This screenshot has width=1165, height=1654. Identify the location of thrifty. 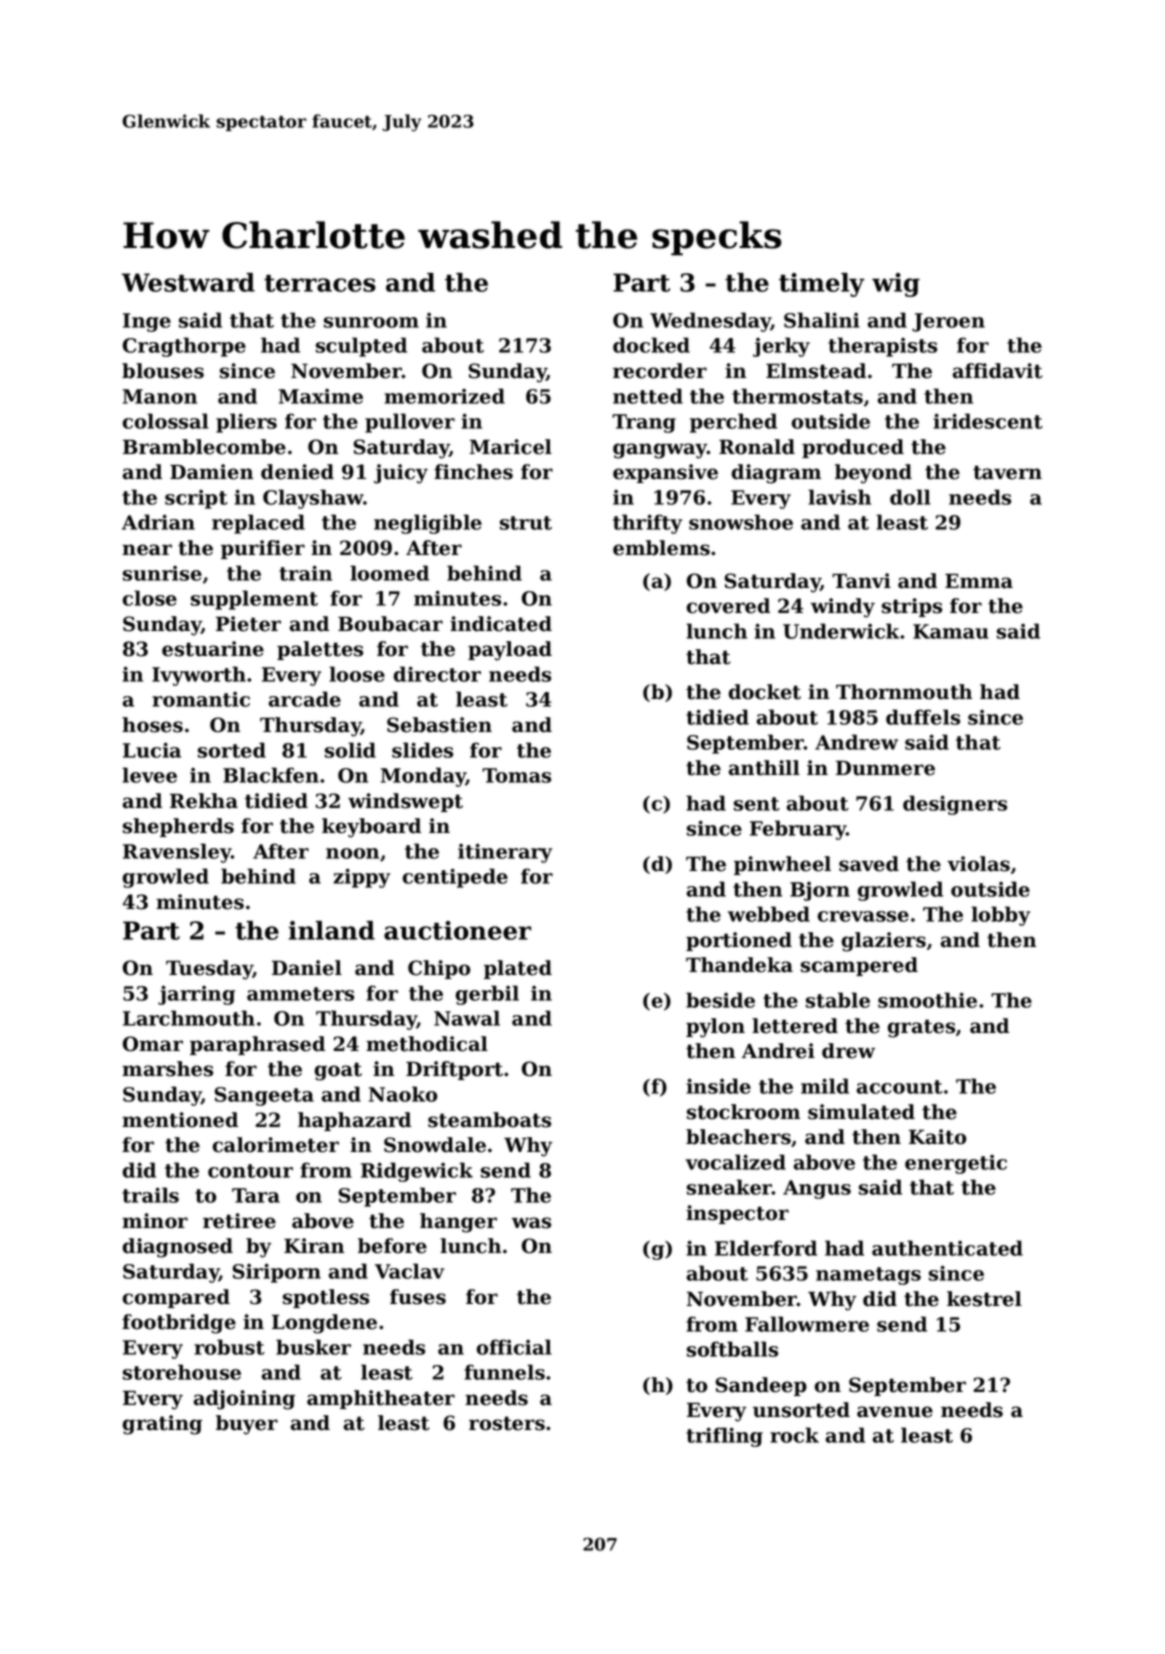
(647, 524).
